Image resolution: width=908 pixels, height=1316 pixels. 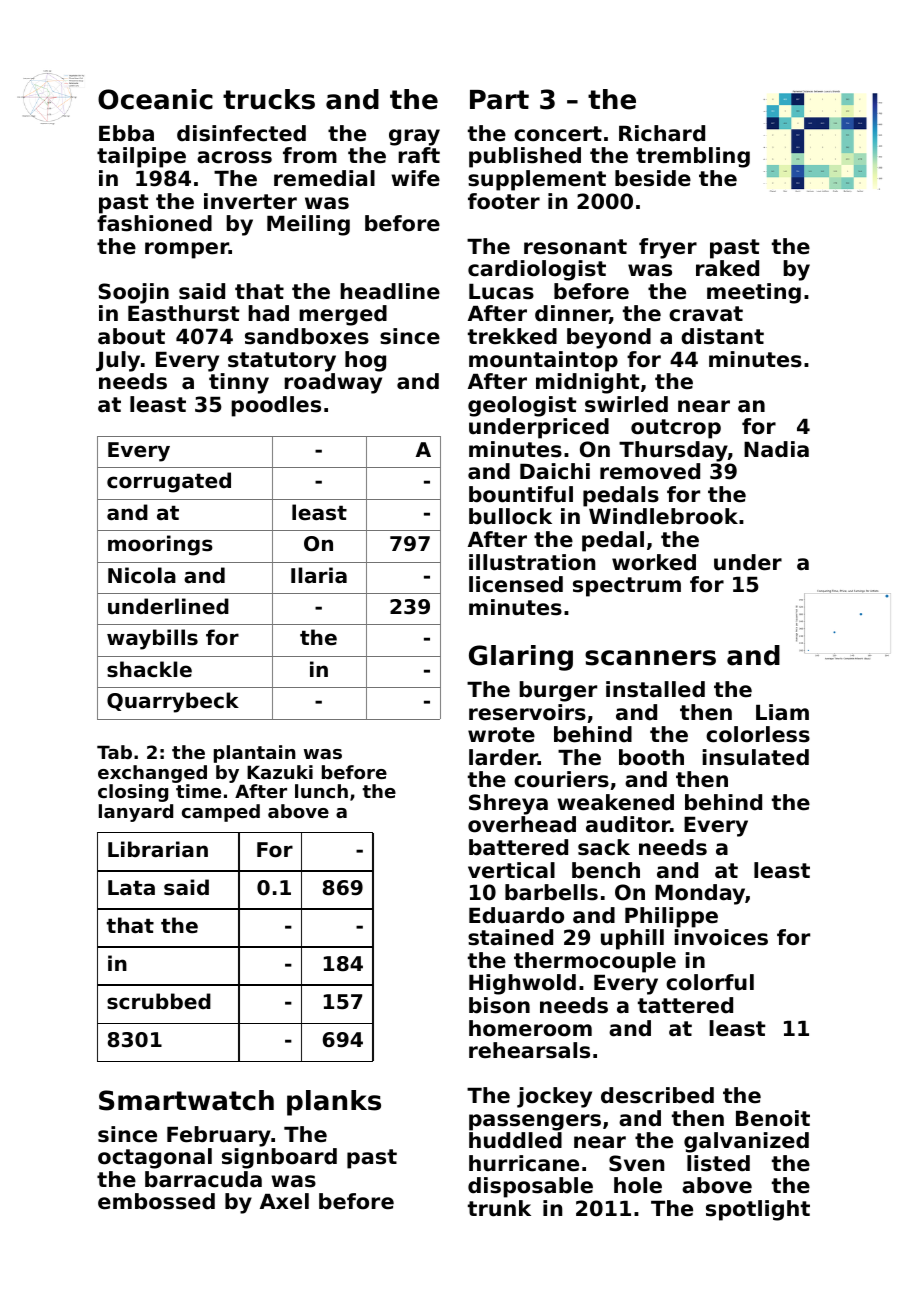 I want to click on Nadia, so click(x=776, y=449).
